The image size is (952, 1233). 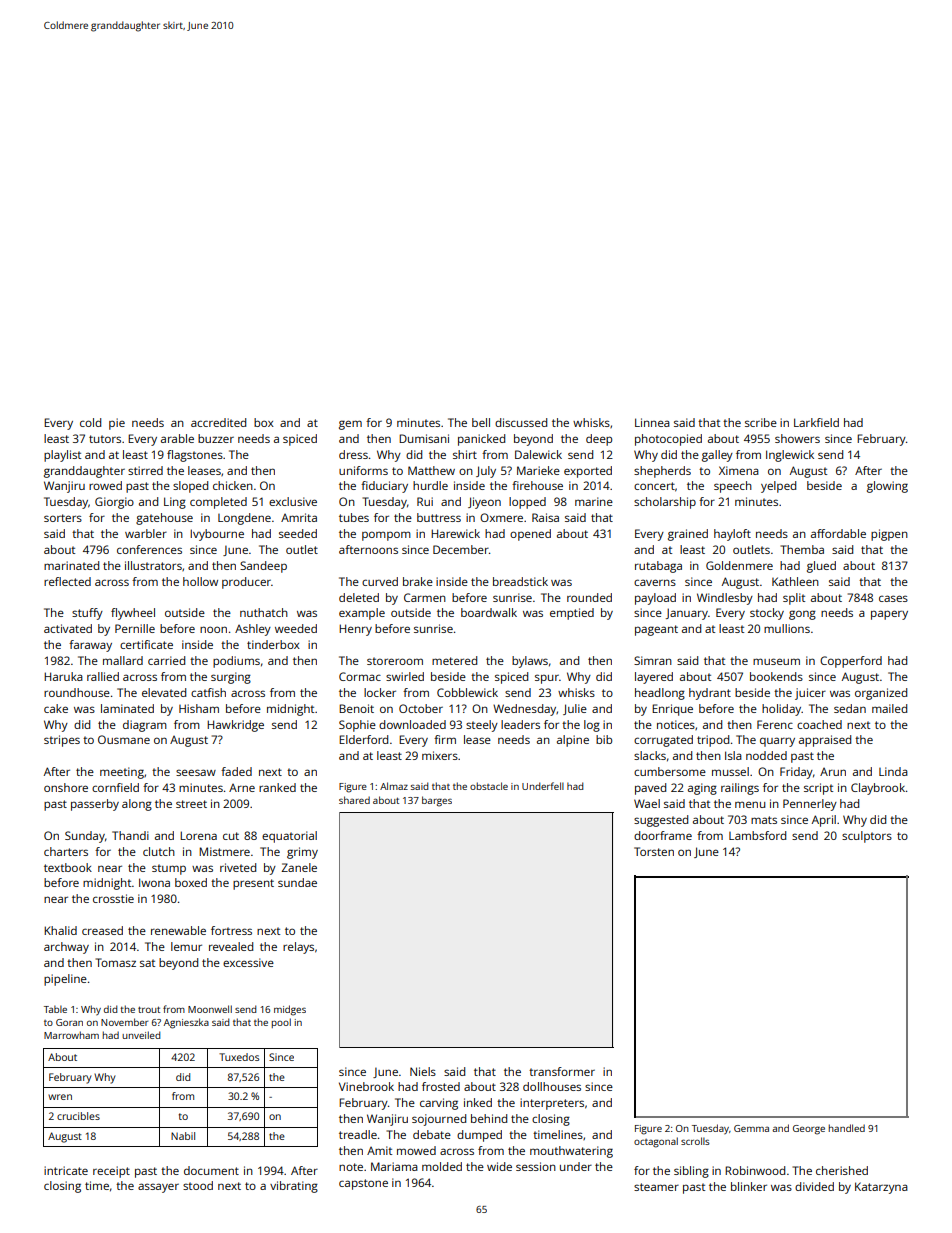 I want to click on barges, so click(x=437, y=801).
